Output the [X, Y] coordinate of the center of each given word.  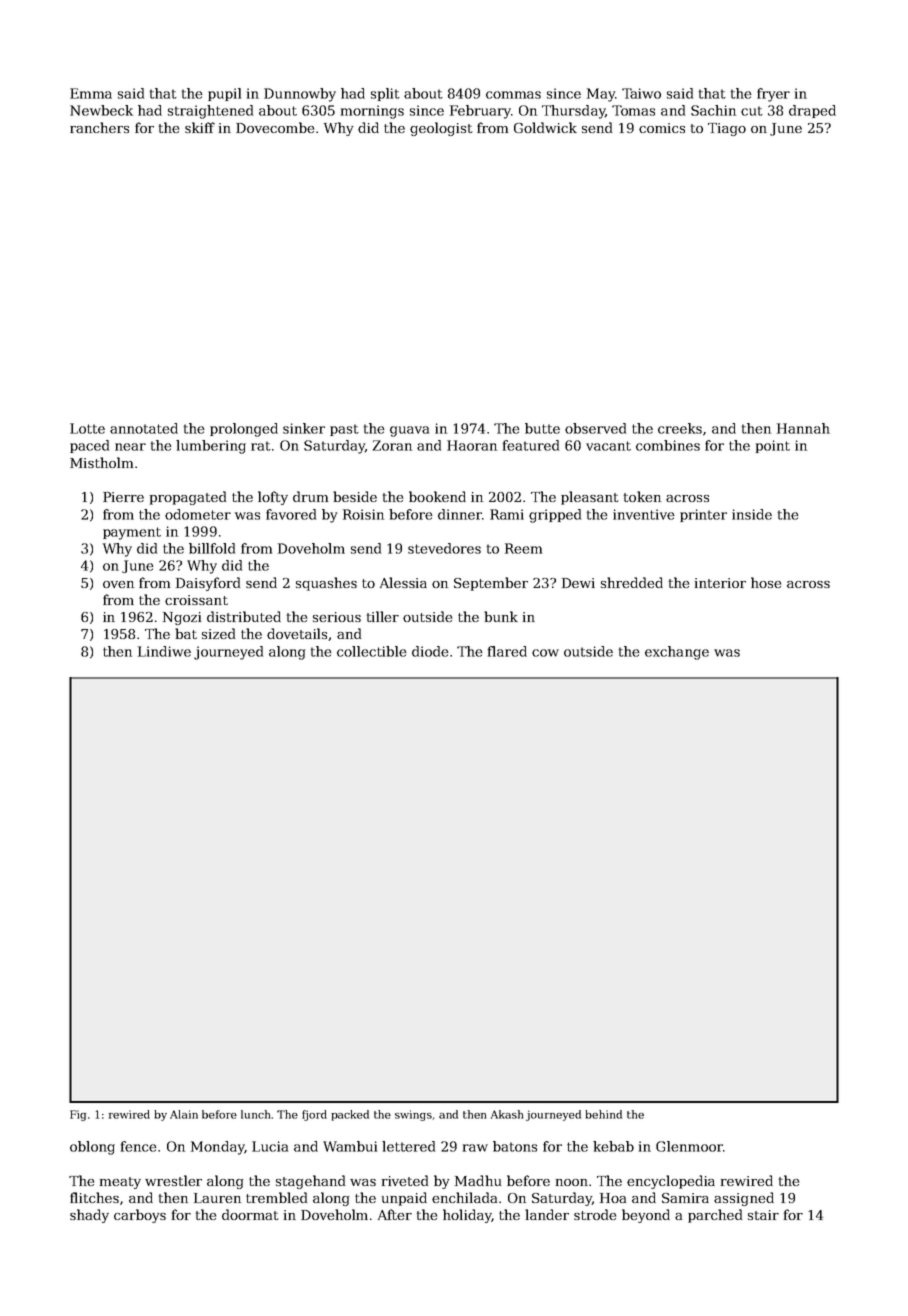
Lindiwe [164, 651]
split [385, 94]
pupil [224, 94]
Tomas [633, 110]
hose [766, 582]
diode [430, 651]
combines [668, 445]
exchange [677, 653]
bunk [501, 616]
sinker [304, 428]
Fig [78, 1115]
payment [132, 533]
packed [350, 1115]
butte [542, 428]
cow [545, 653]
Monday [217, 1148]
